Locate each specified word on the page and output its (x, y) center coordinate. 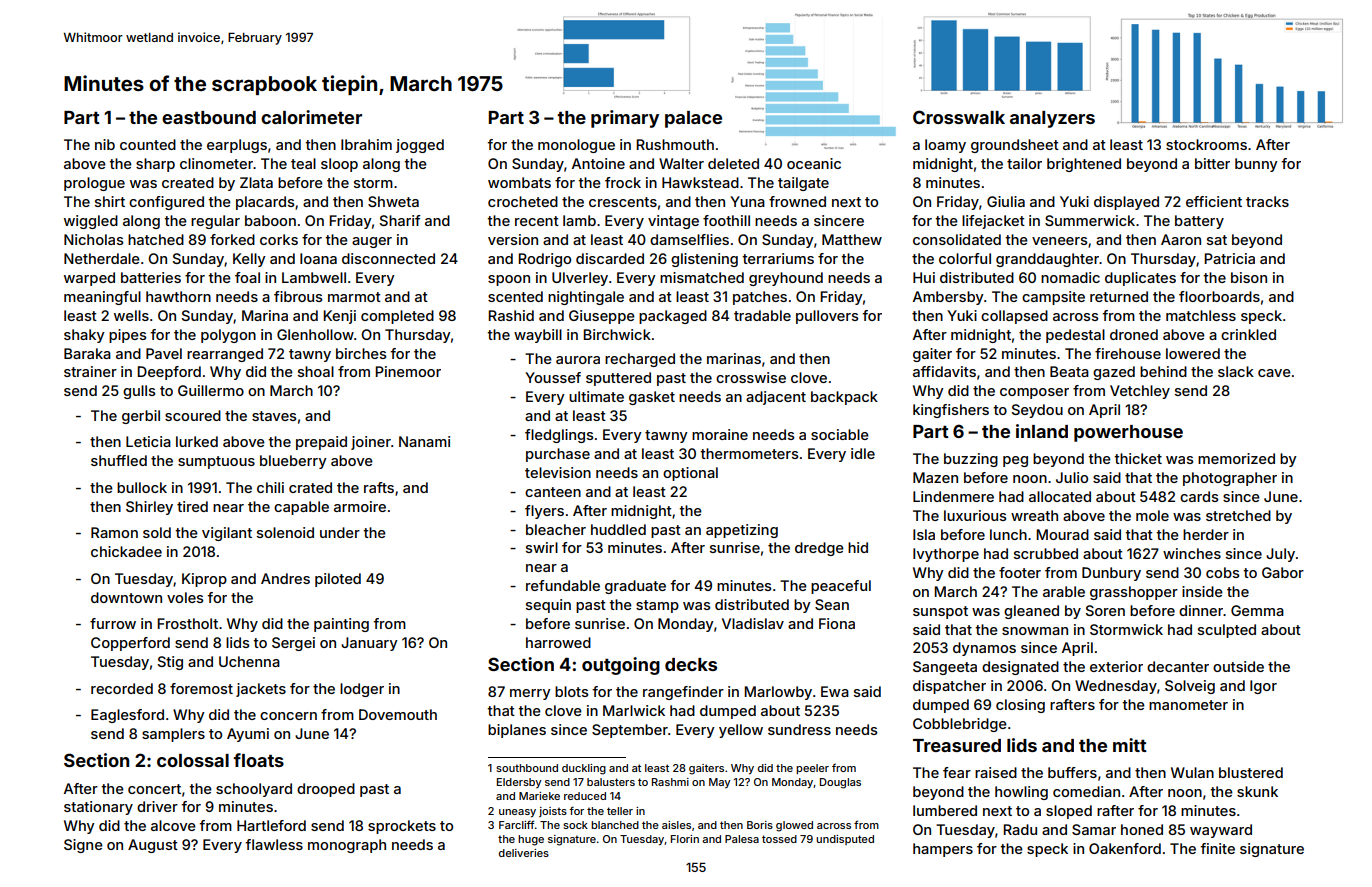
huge (531, 840)
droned (1134, 334)
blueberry (293, 462)
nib (105, 144)
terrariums (778, 258)
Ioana (318, 258)
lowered (1193, 353)
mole (1152, 515)
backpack (844, 398)
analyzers (1052, 119)
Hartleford (271, 825)
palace (693, 119)
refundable (563, 585)
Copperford (130, 644)
